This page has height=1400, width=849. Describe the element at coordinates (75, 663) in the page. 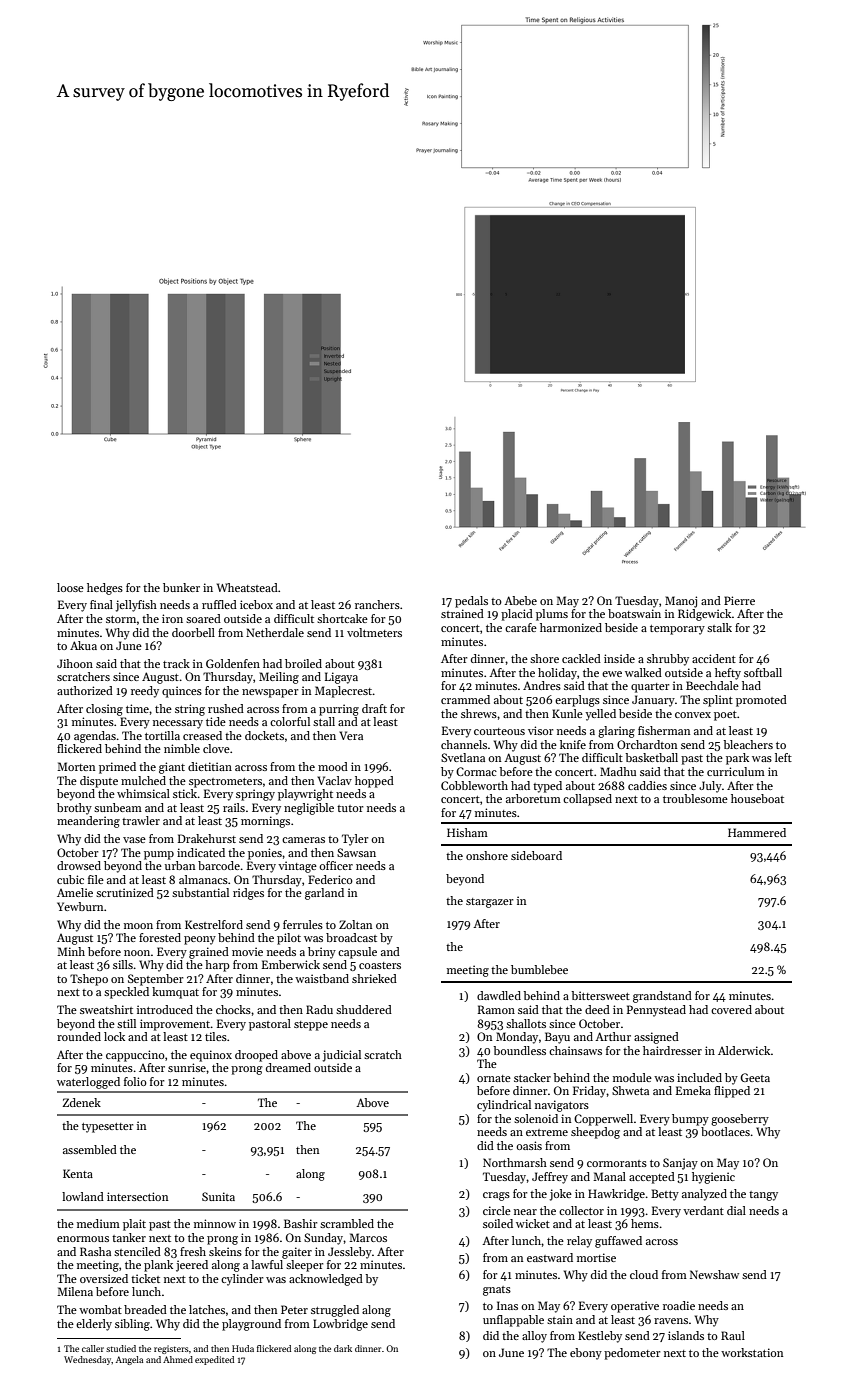

I see `Jihoon` at that location.
